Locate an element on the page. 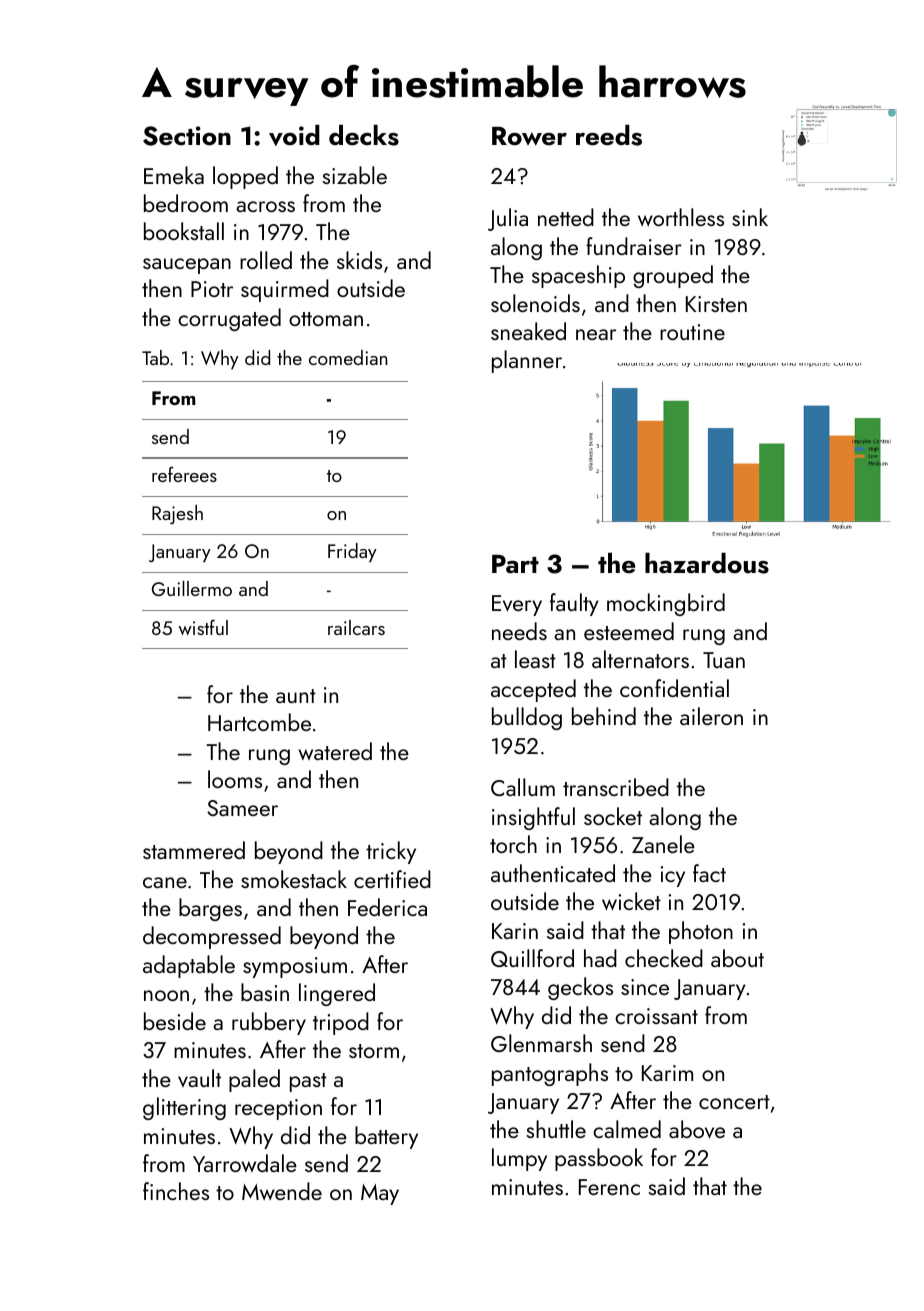 The width and height of the document is (924, 1311). Callum is located at coordinates (523, 787).
